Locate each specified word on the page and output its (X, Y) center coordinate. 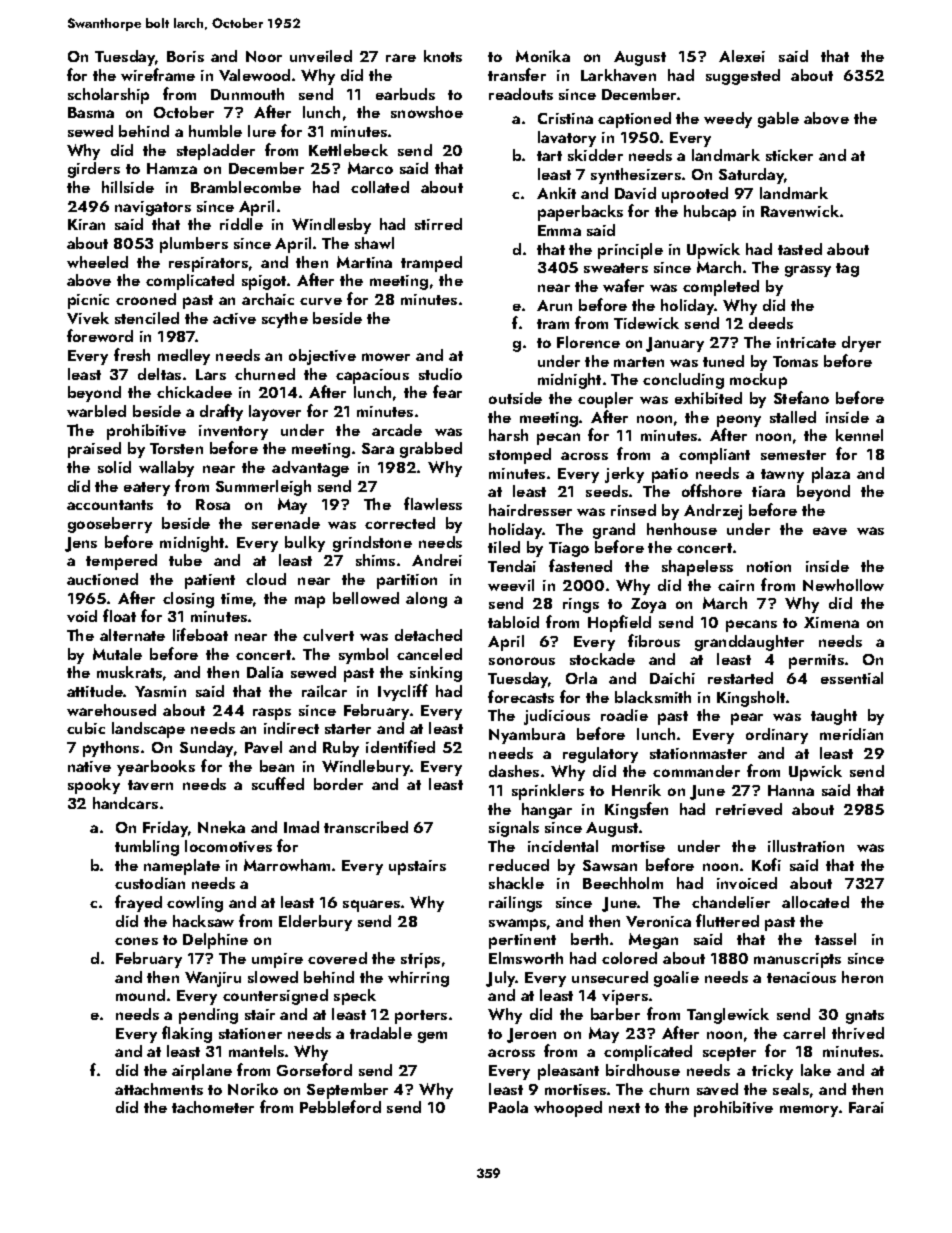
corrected (400, 523)
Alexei (742, 56)
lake (816, 1070)
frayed (138, 903)
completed (721, 288)
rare (401, 58)
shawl (374, 243)
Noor (264, 56)
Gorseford (314, 1069)
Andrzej (713, 512)
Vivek (88, 318)
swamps (517, 925)
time (237, 598)
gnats (865, 1017)
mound (140, 995)
